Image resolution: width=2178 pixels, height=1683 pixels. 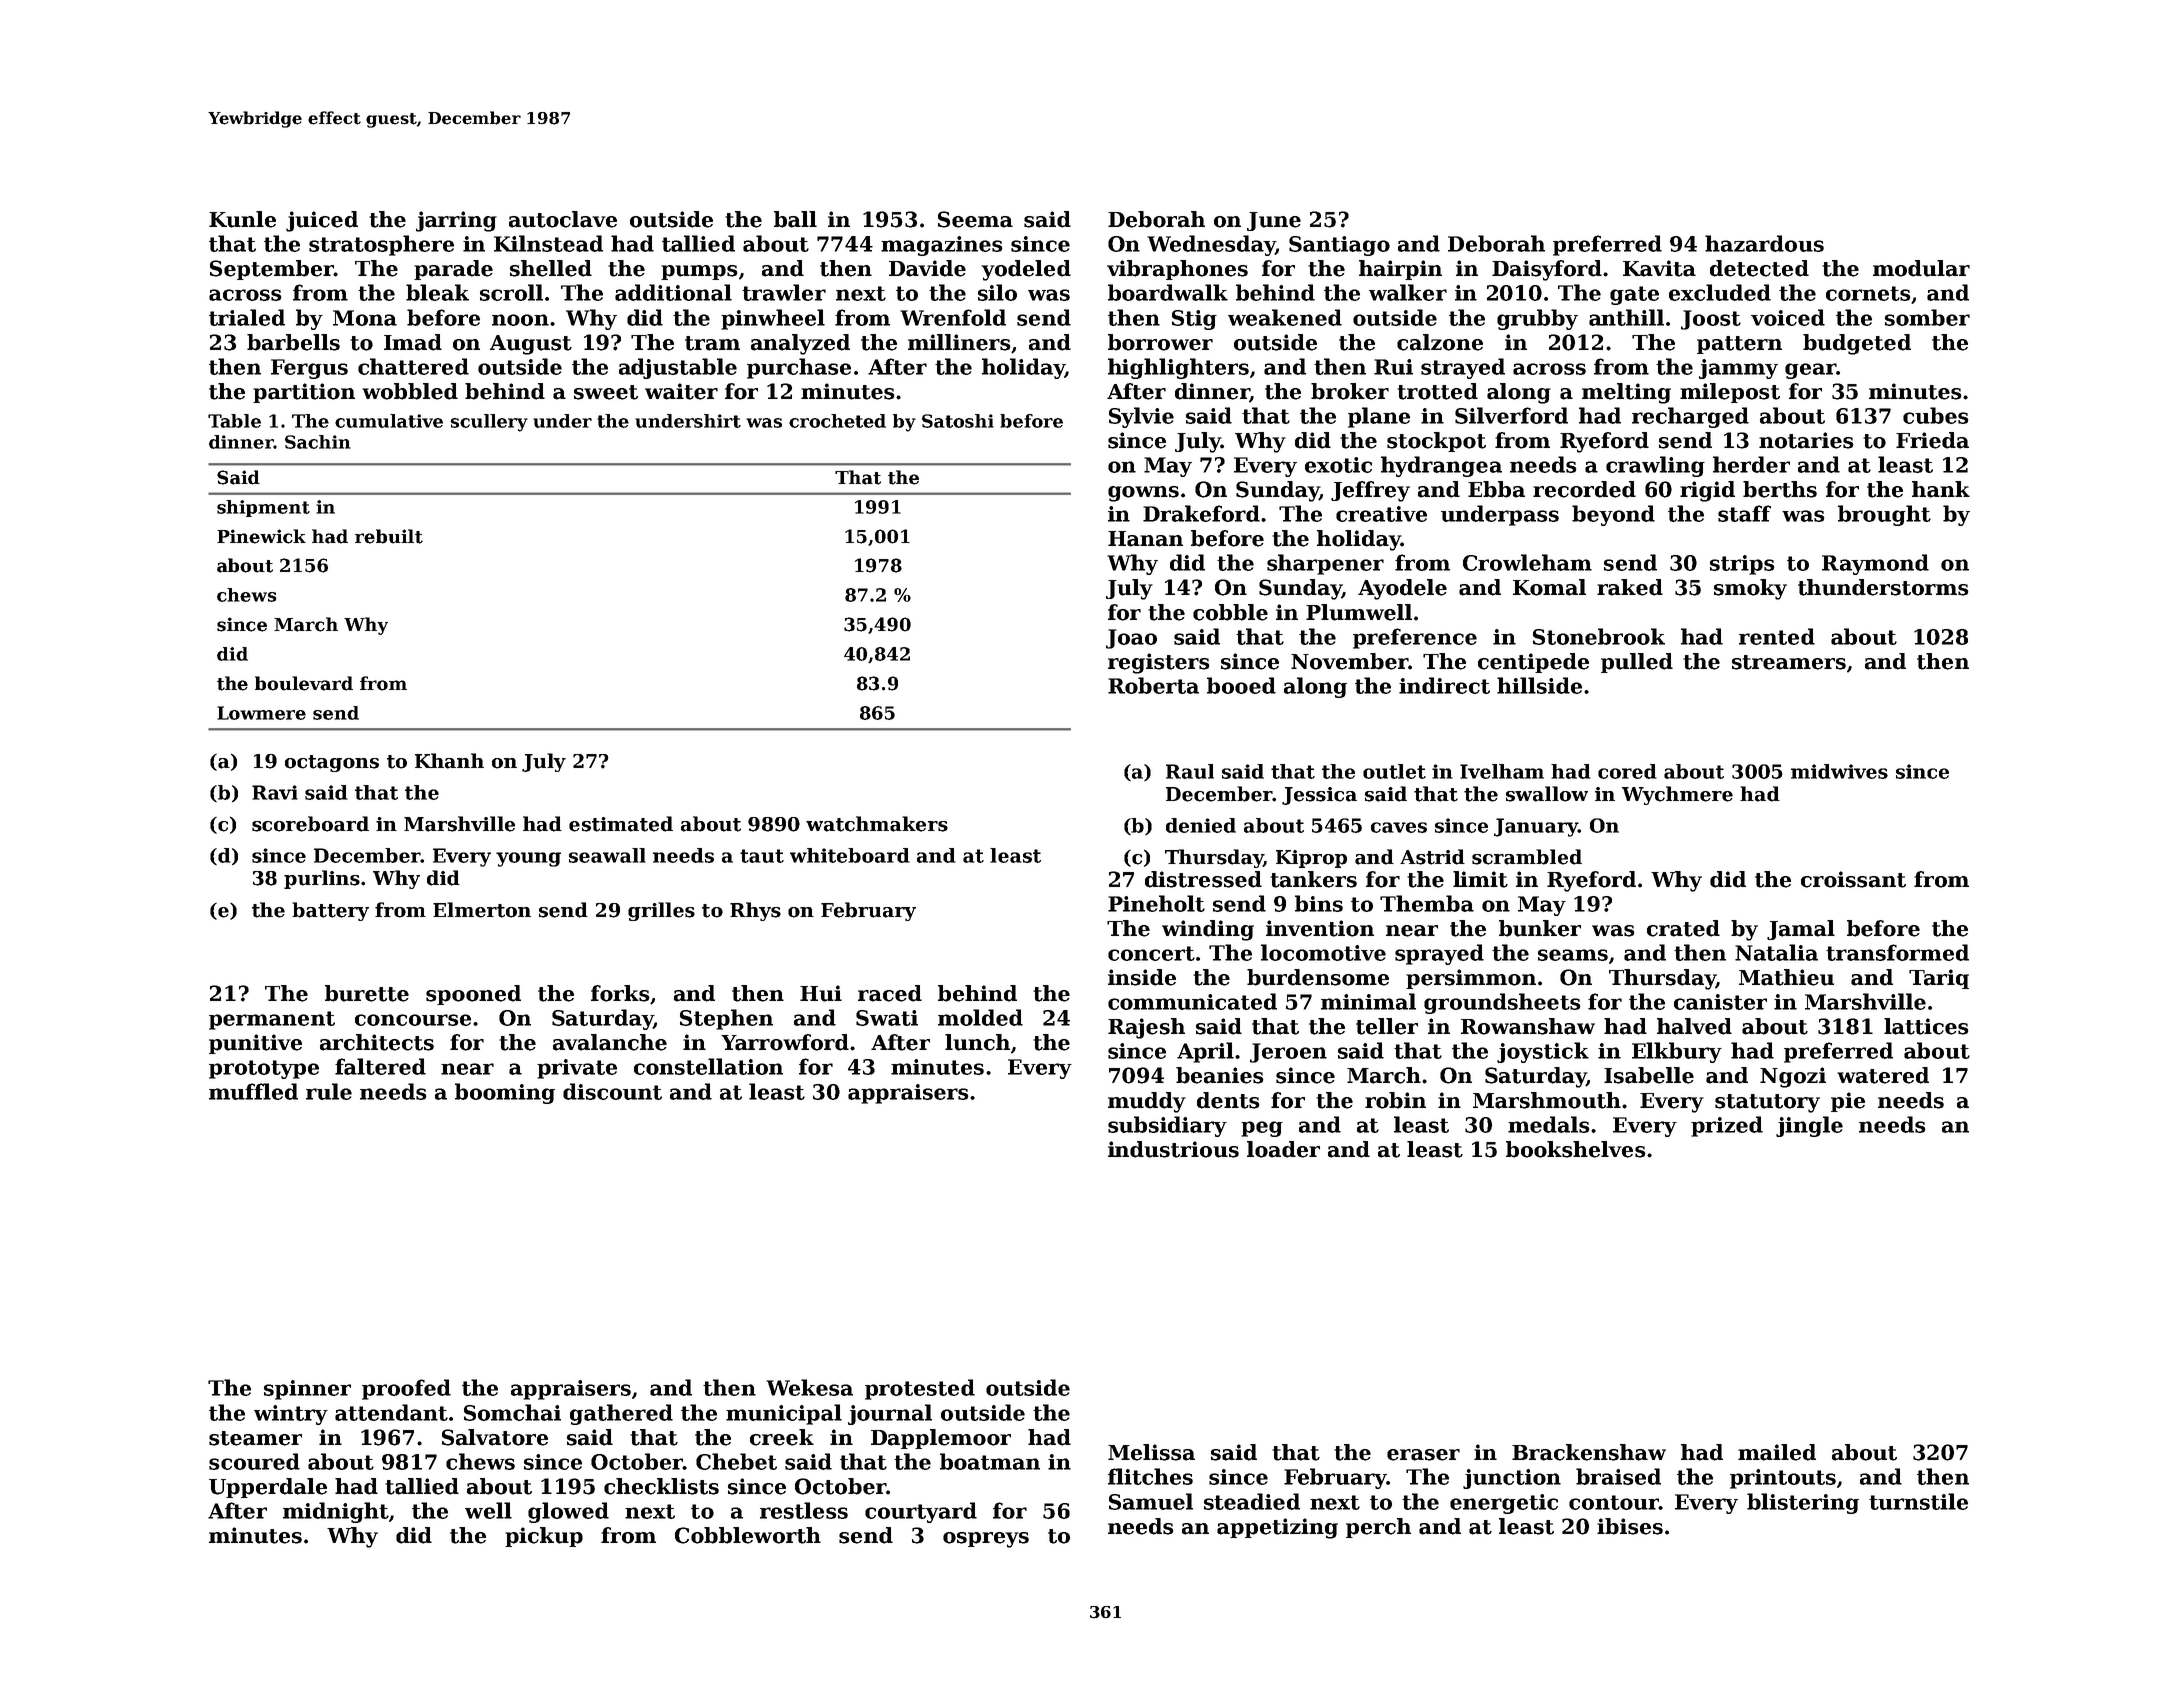 What do you see at coordinates (1720, 1002) in the document?
I see `canister` at bounding box center [1720, 1002].
